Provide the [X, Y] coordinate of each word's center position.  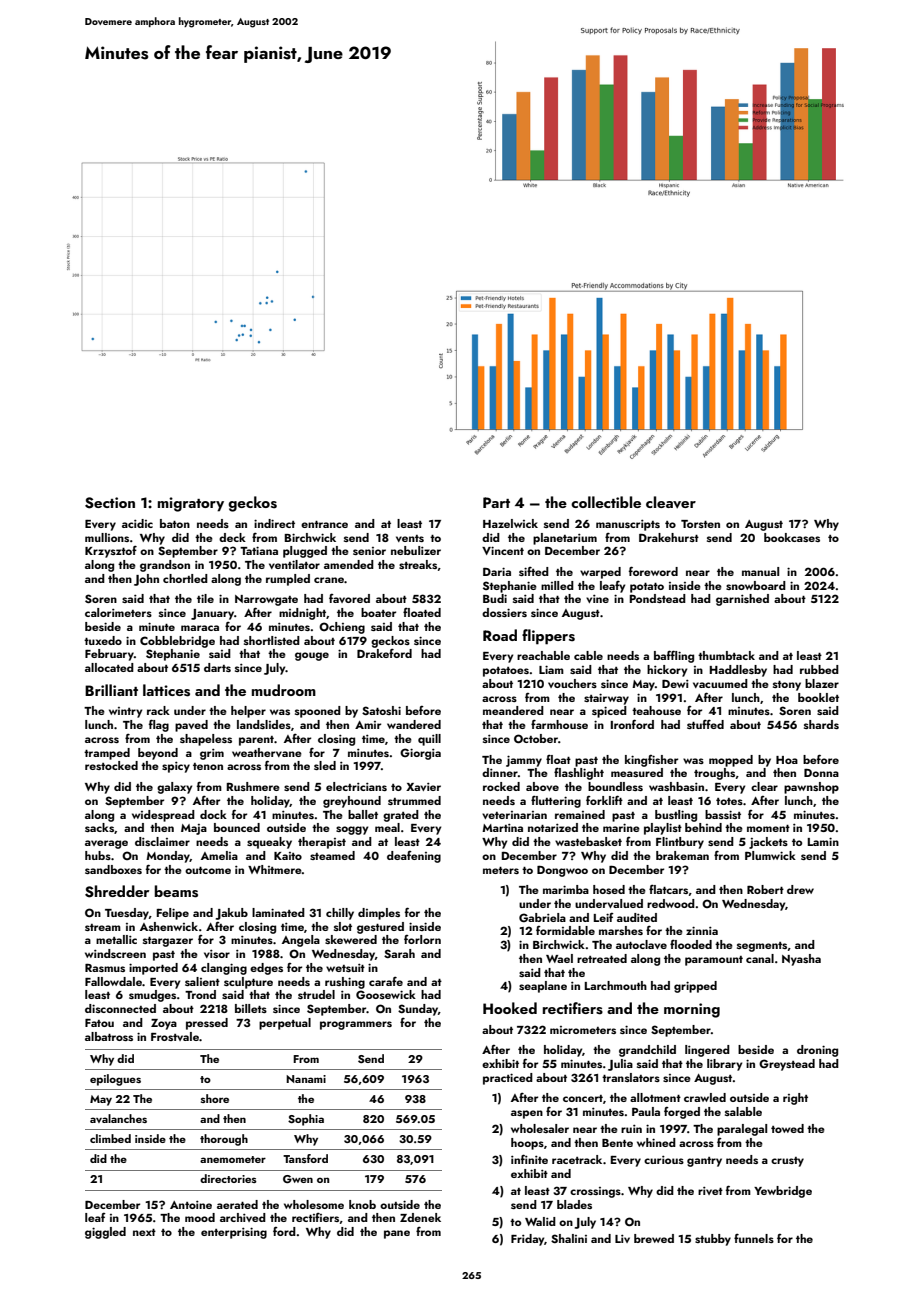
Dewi [675, 683]
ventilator [294, 564]
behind [703, 827]
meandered [513, 710]
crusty [787, 1162]
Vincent [503, 550]
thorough [224, 1140]
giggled [105, 1233]
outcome [208, 870]
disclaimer [162, 841]
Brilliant [111, 690]
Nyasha [801, 960]
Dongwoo [562, 871]
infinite [529, 1159]
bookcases [792, 537]
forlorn [422, 939]
